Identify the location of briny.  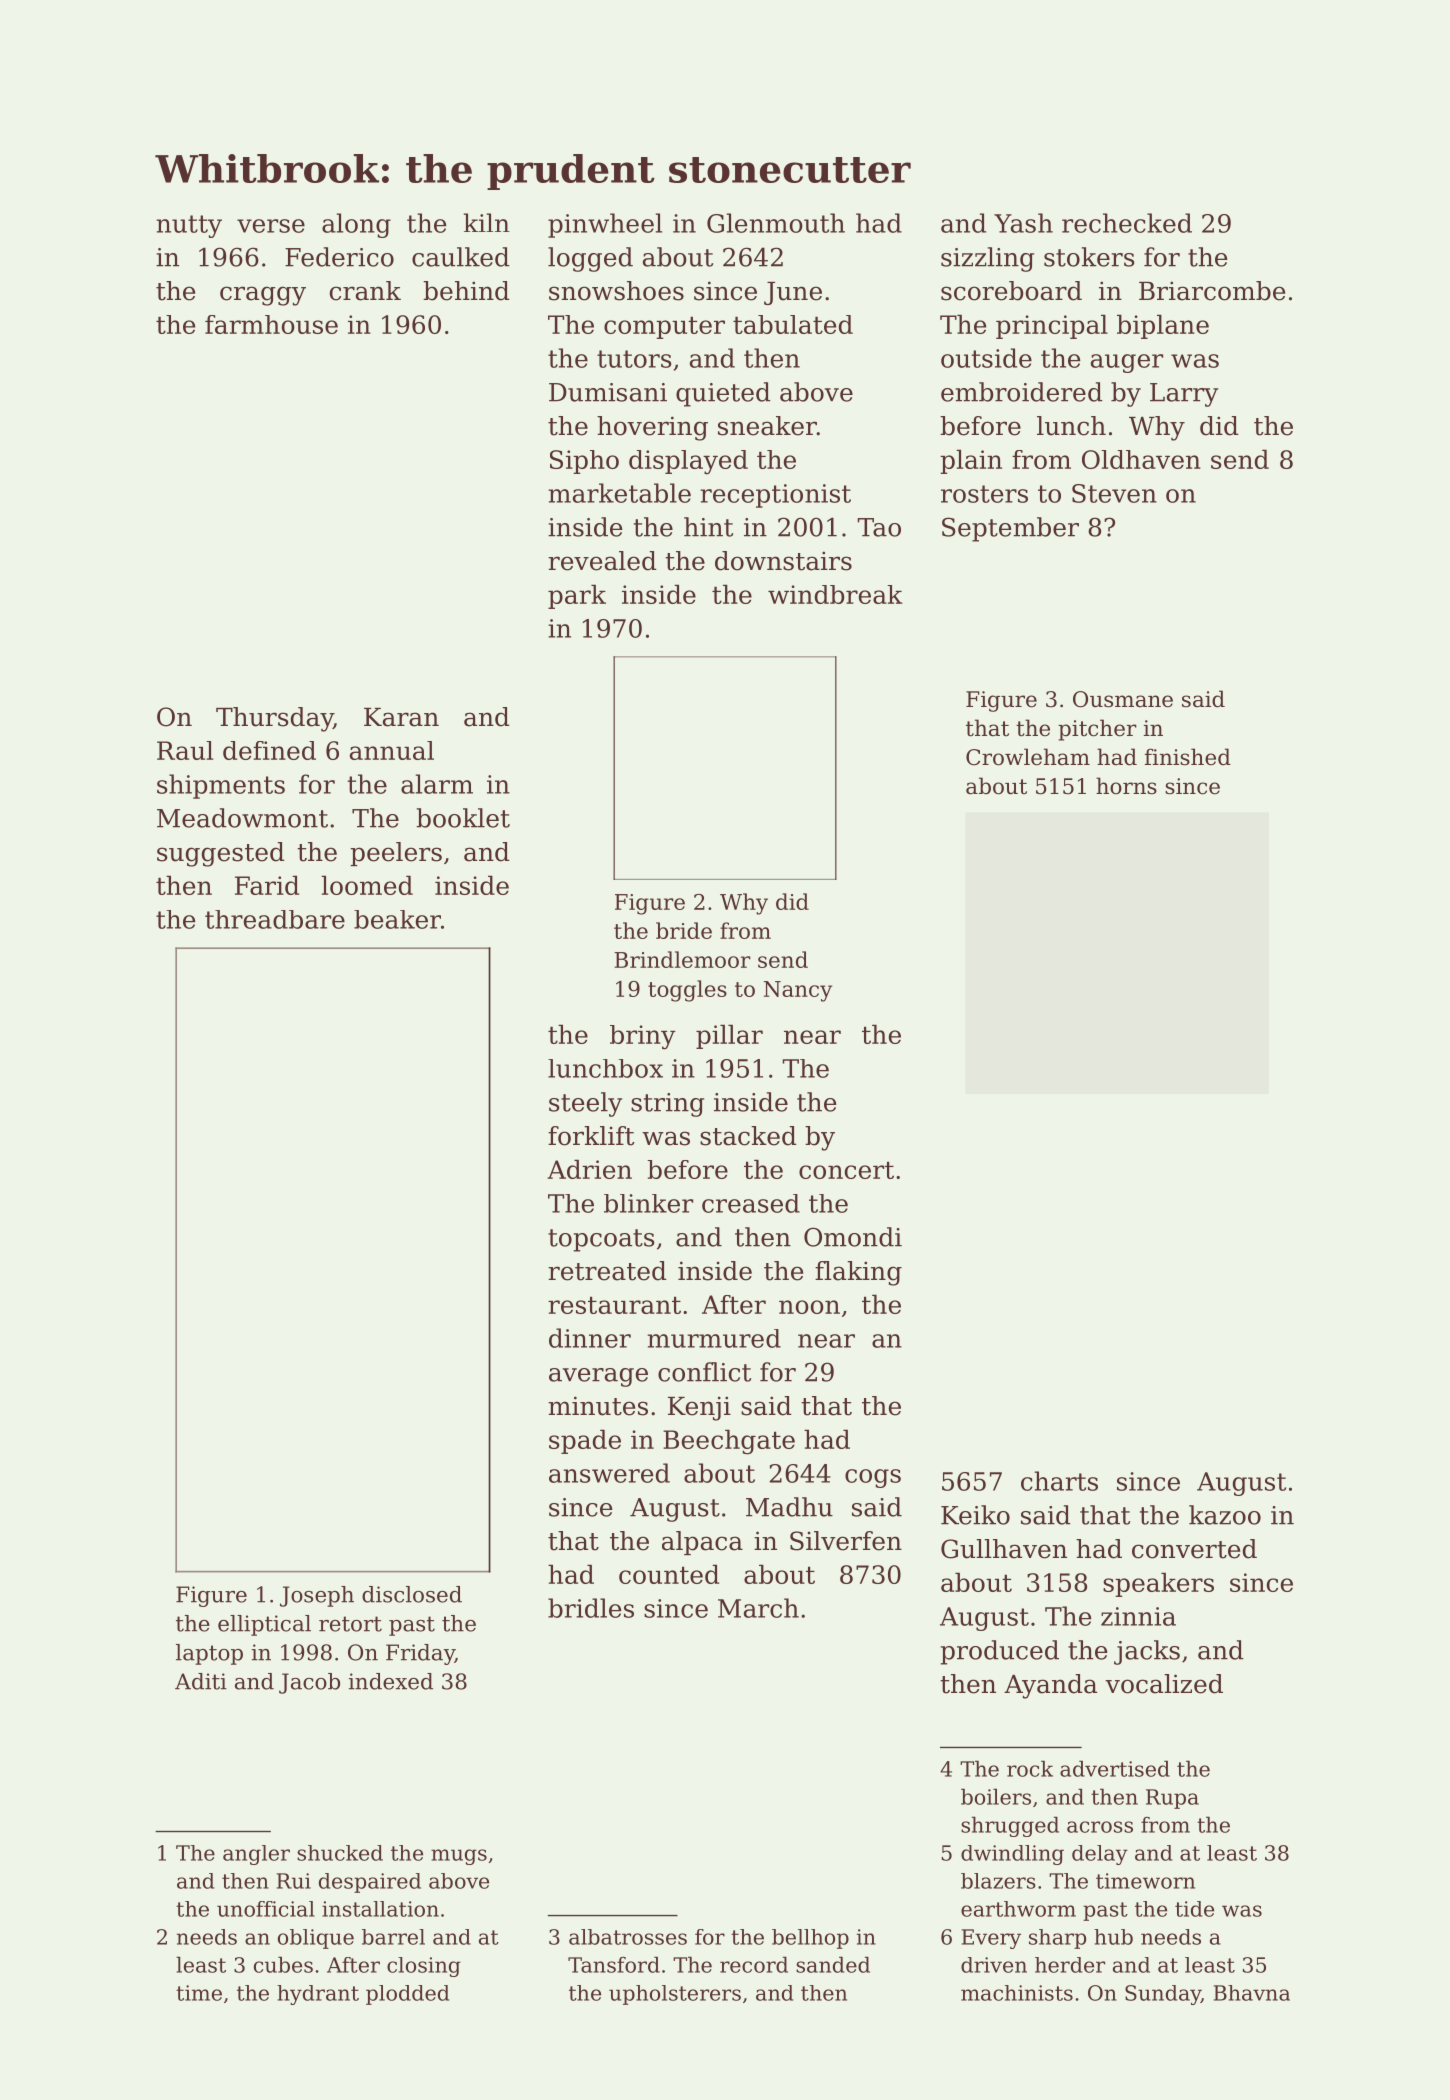
(643, 1037).
